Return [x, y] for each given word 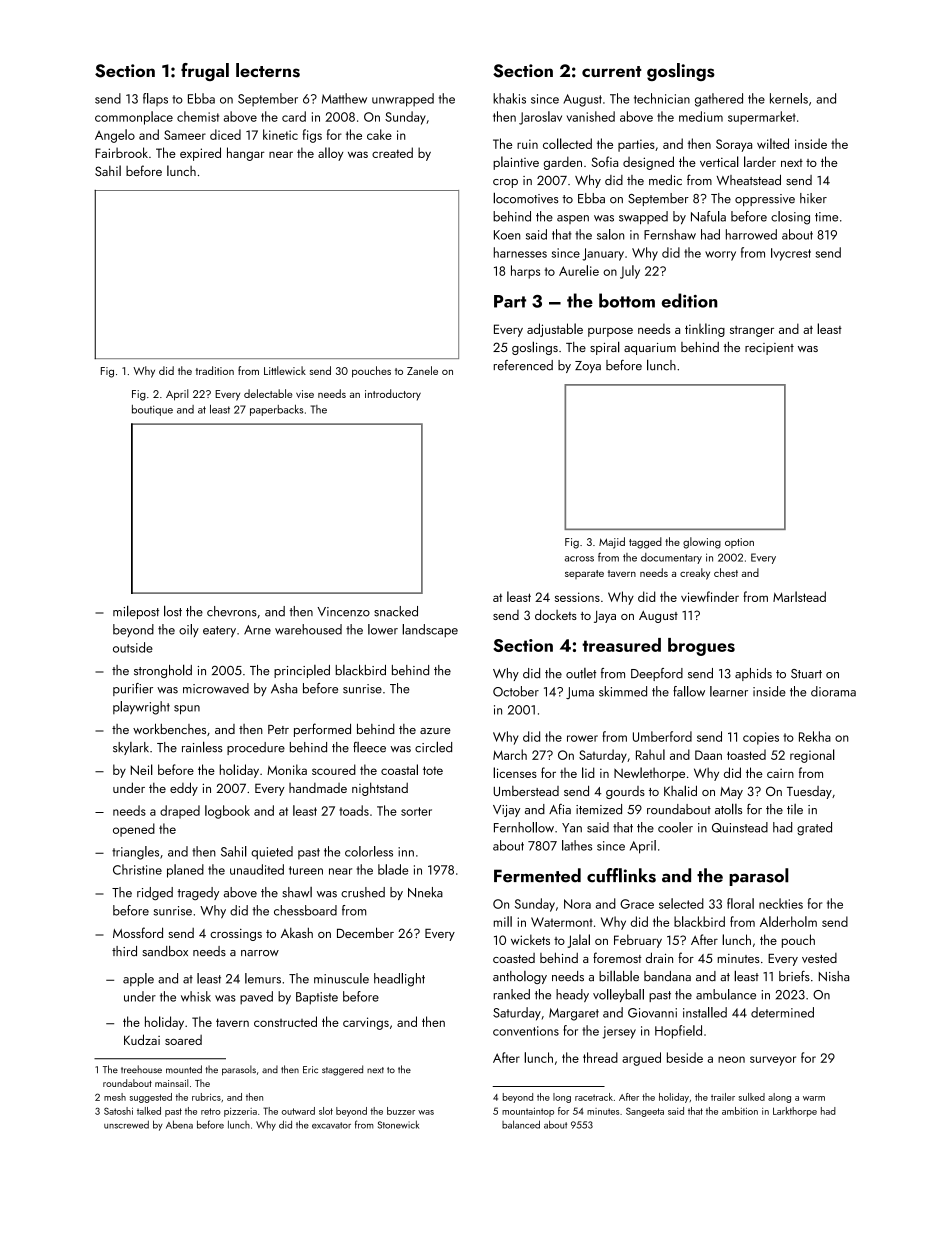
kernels [789, 98]
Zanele [422, 370]
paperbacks [276, 410]
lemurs [263, 978]
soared [183, 1040]
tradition [215, 370]
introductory [393, 395]
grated [814, 829]
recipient [769, 349]
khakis [509, 98]
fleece [369, 747]
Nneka [425, 892]
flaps [155, 99]
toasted [746, 754]
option [739, 543]
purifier [133, 689]
